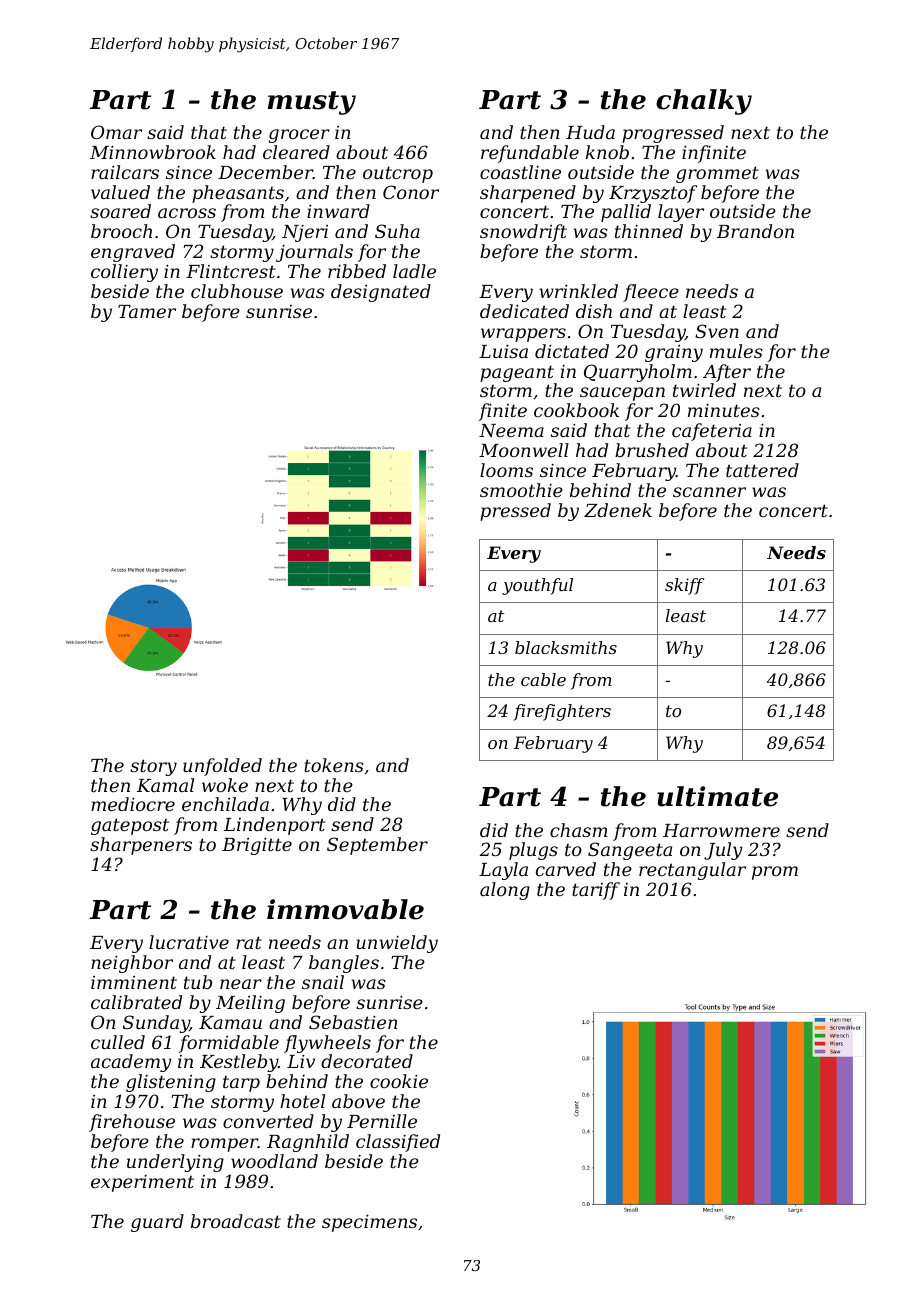 Image resolution: width=924 pixels, height=1314 pixels. Describe the element at coordinates (717, 796) in the page. I see `ultimate` at that location.
